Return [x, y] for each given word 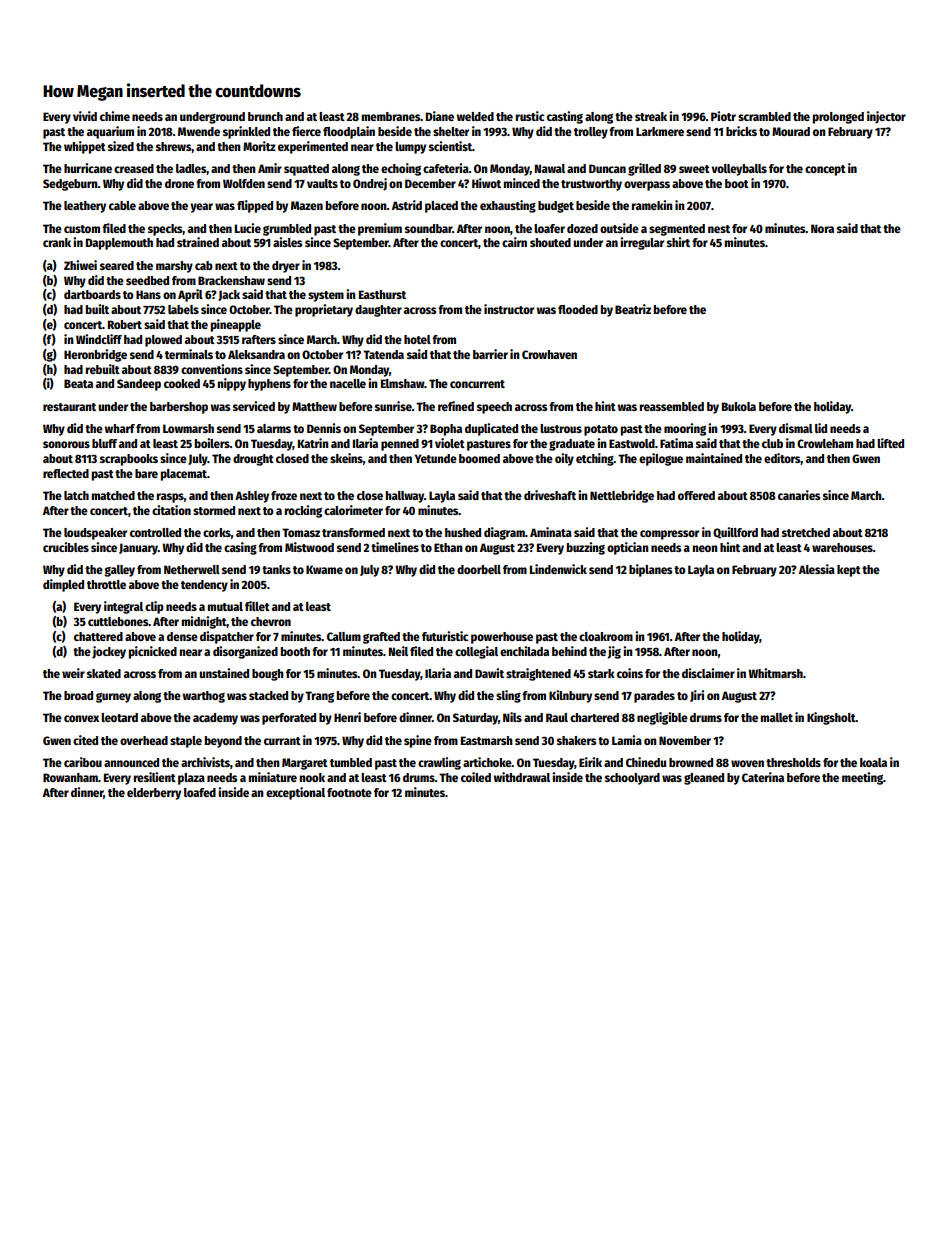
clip [154, 607]
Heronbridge [95, 355]
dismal [796, 428]
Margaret [305, 764]
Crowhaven [549, 354]
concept [825, 170]
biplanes [650, 570]
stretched [806, 532]
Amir [270, 168]
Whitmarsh [775, 673]
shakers [576, 740]
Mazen [307, 205]
